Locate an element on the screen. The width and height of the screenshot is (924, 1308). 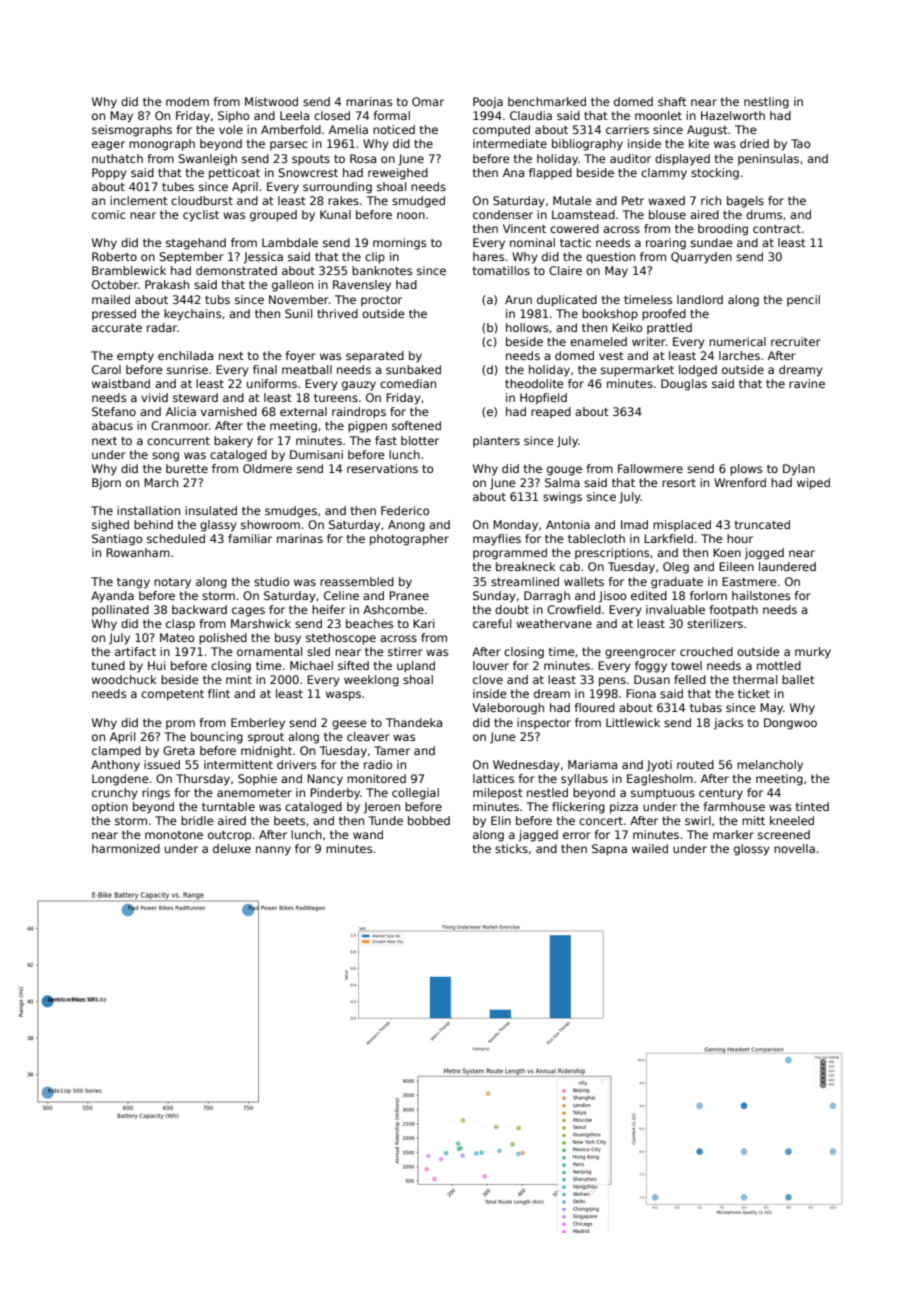
harmonized is located at coordinates (126, 848).
